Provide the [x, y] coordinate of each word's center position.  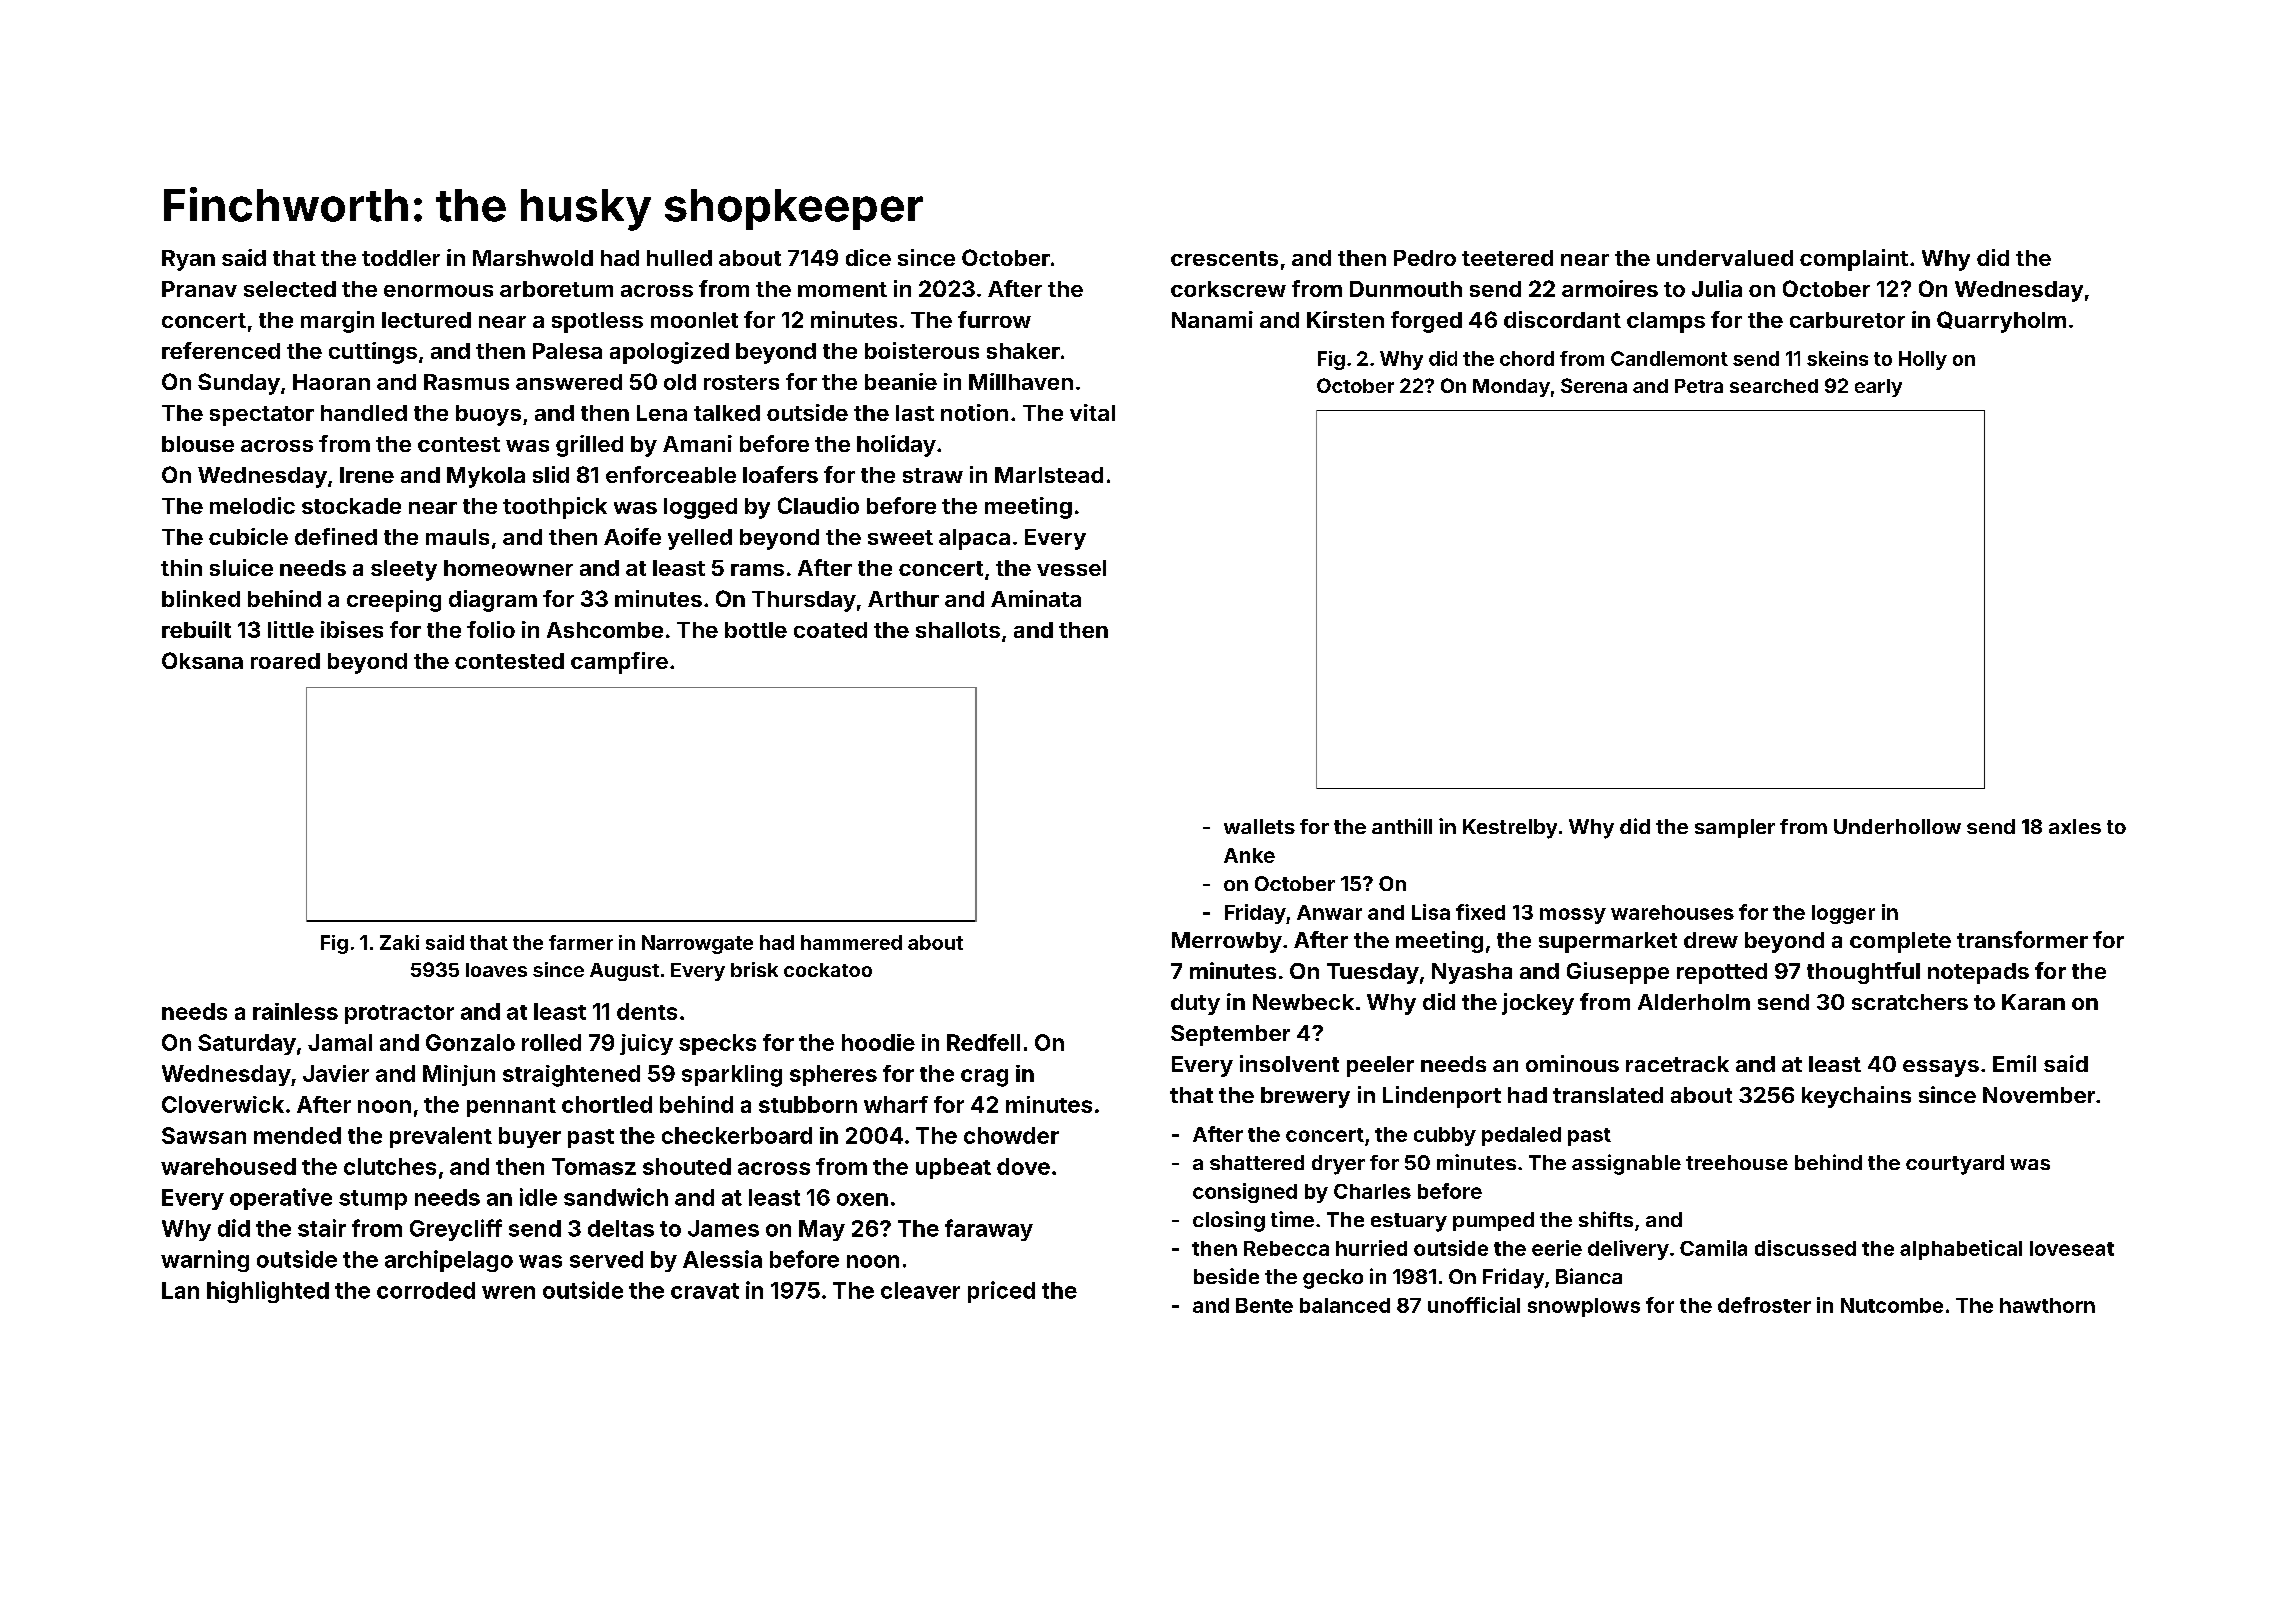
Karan [2033, 1002]
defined [336, 536]
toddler [401, 258]
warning [205, 1261]
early [1878, 388]
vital [1092, 412]
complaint [1854, 260]
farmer [581, 942]
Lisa [1431, 912]
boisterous [922, 350]
